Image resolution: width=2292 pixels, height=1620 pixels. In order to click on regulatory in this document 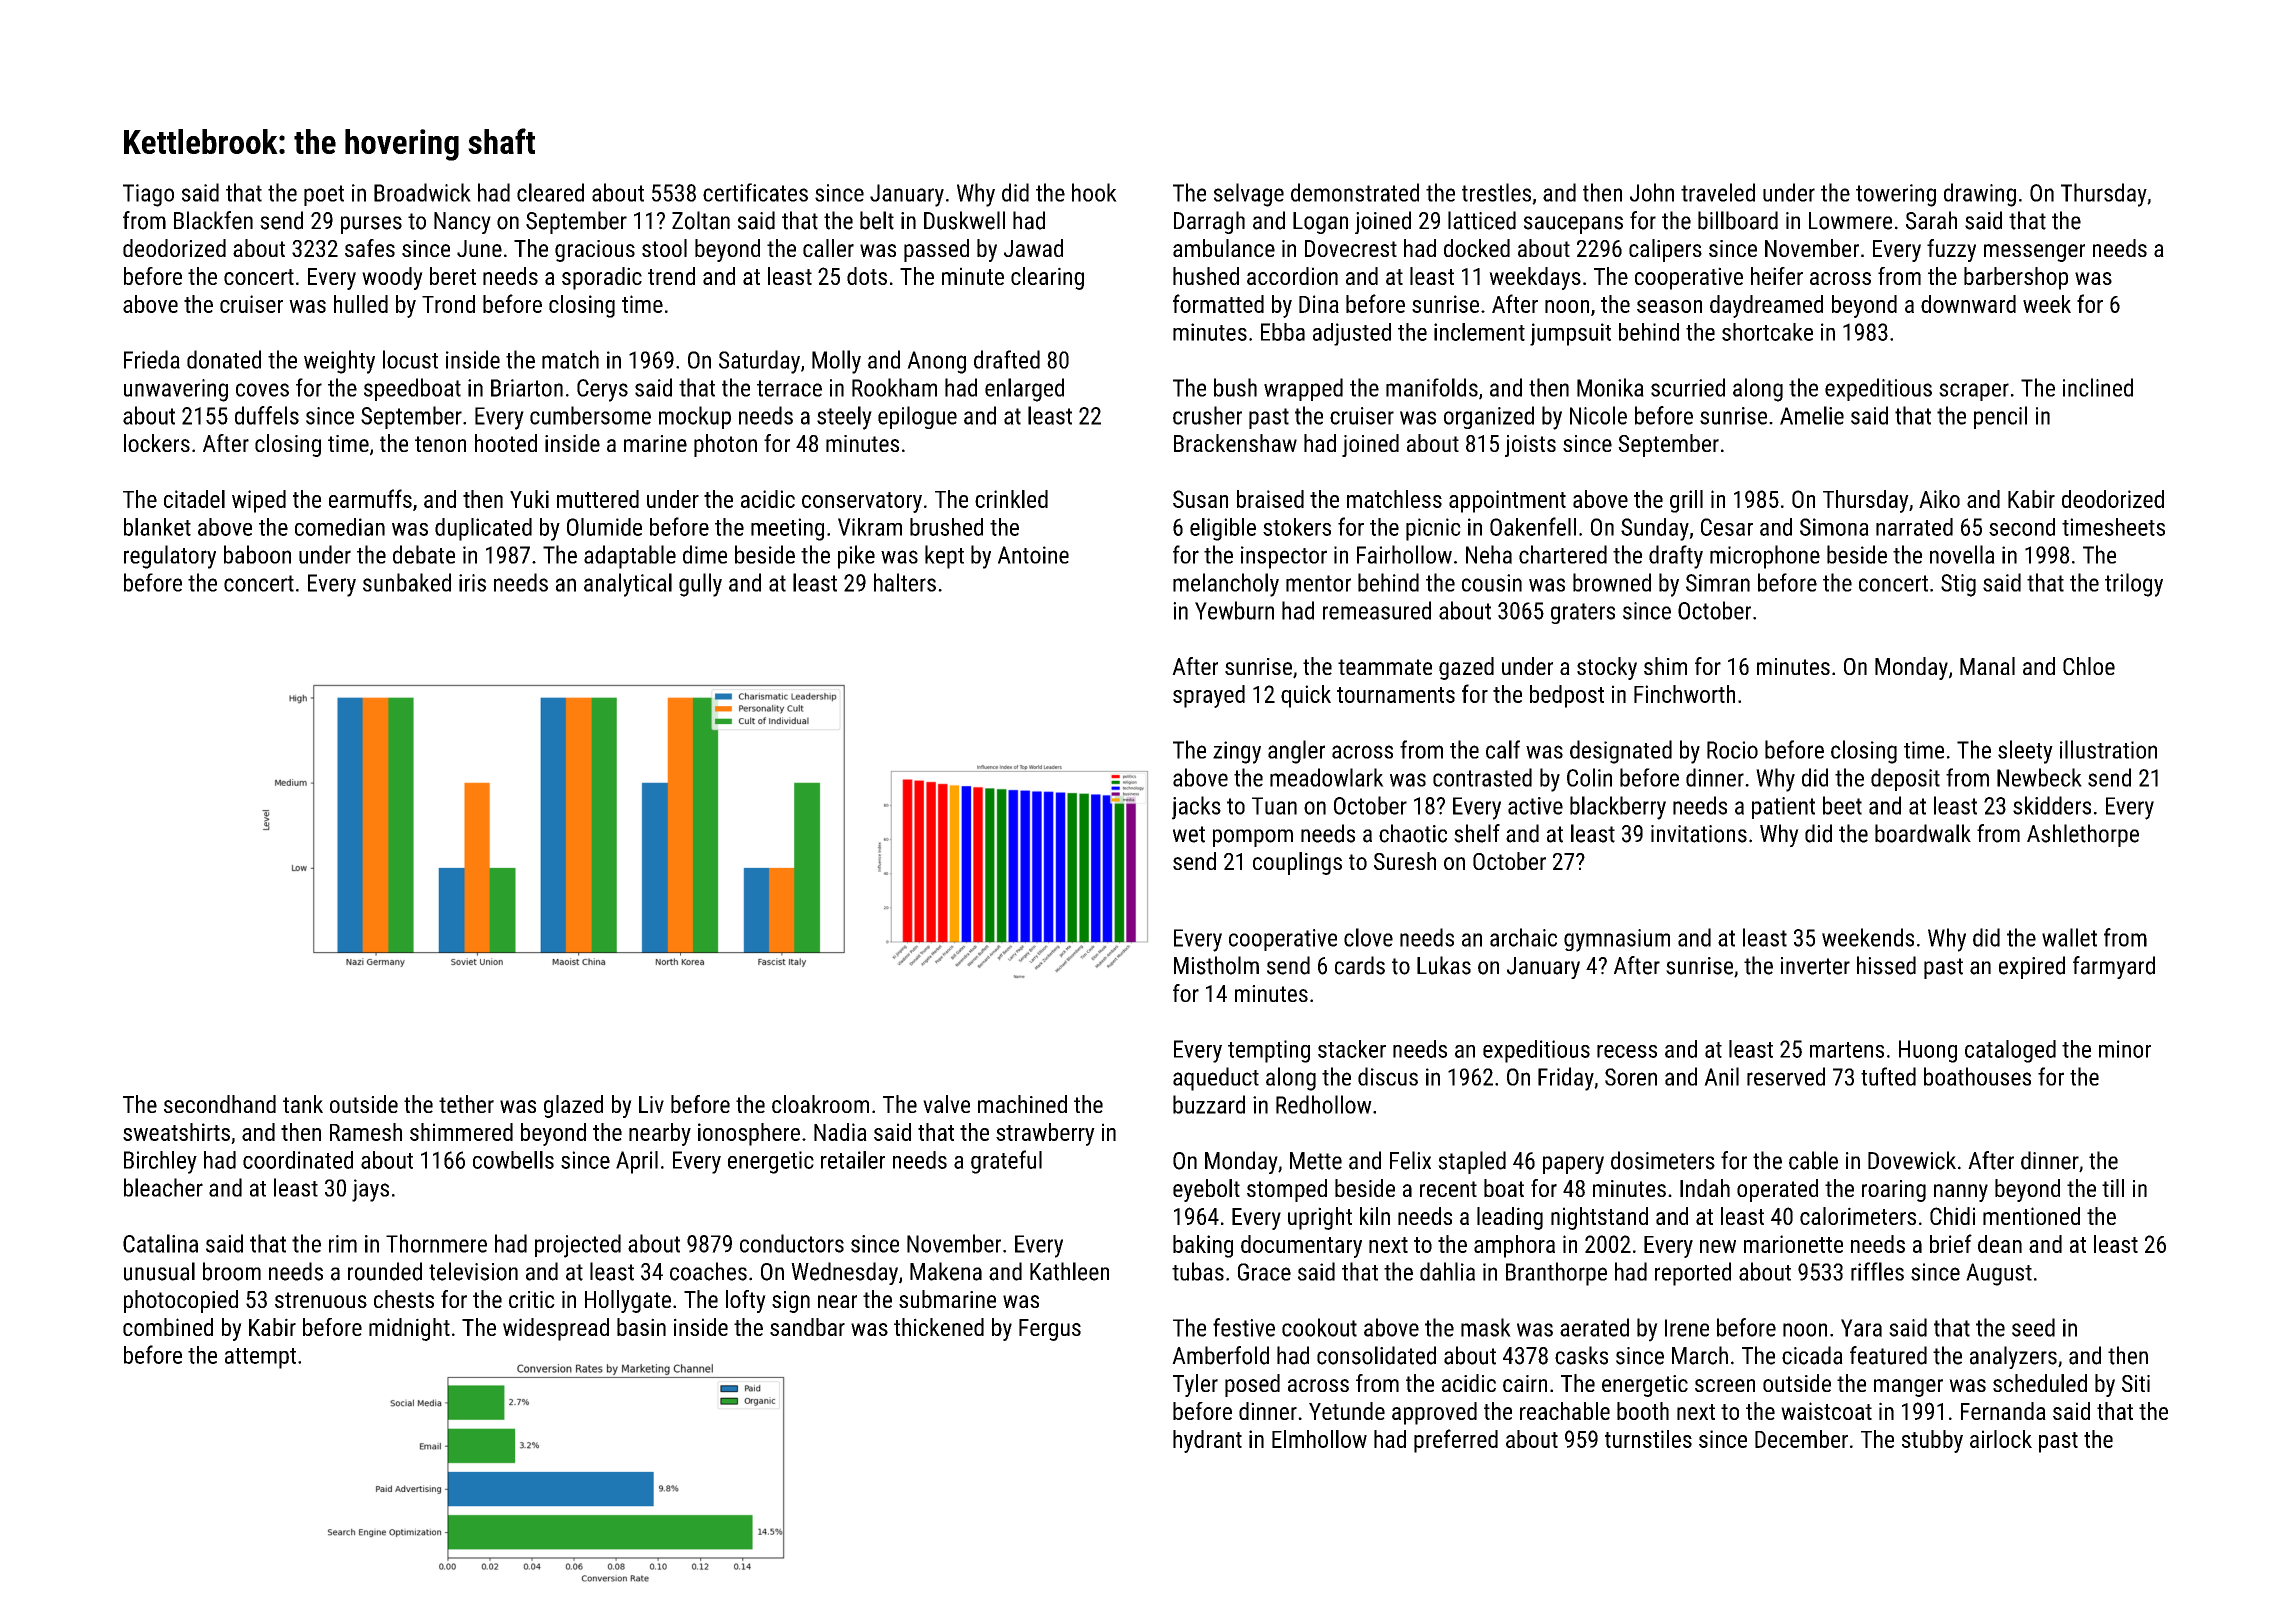, I will do `click(170, 557)`.
